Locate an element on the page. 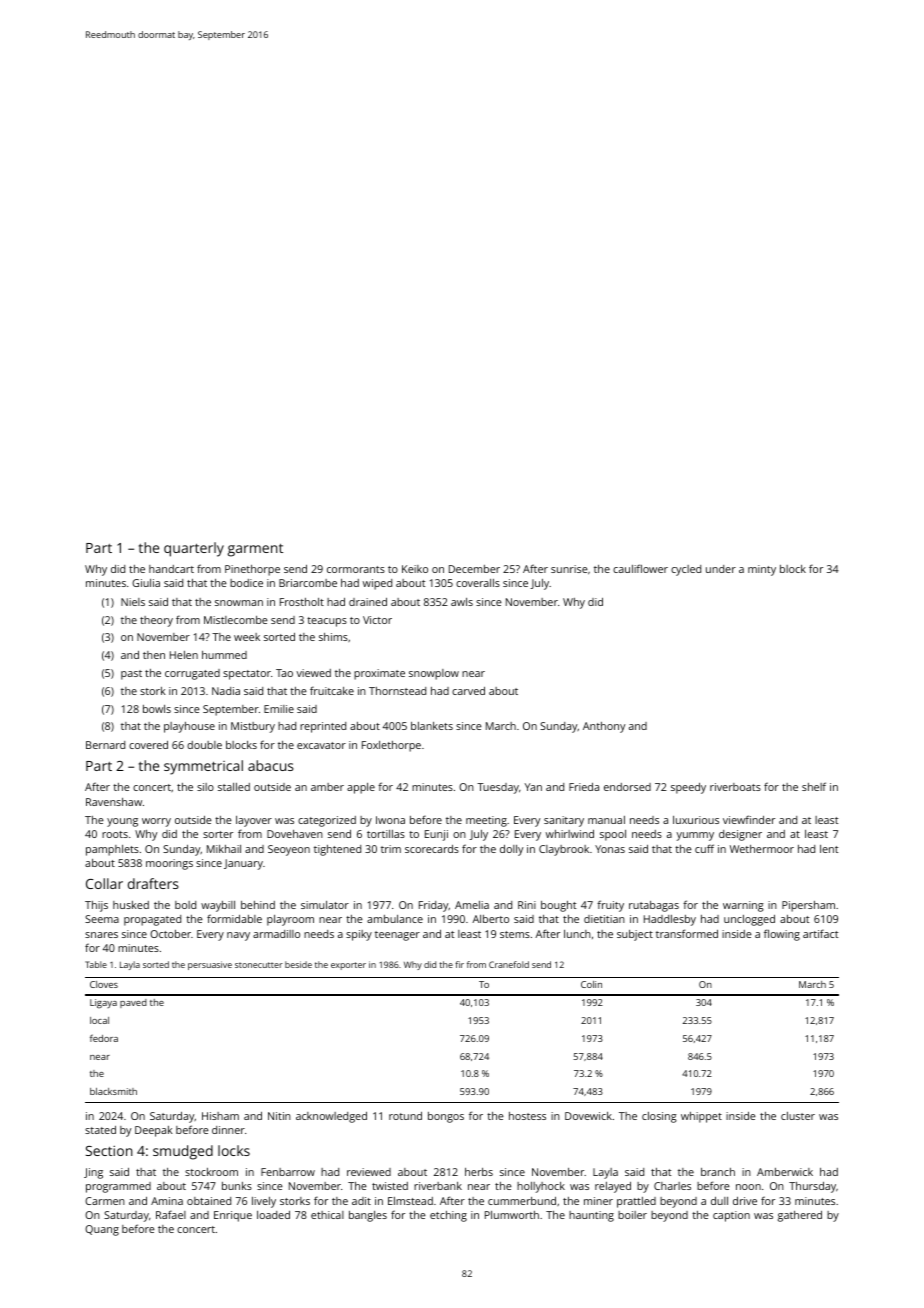  Collar is located at coordinates (104, 883).
